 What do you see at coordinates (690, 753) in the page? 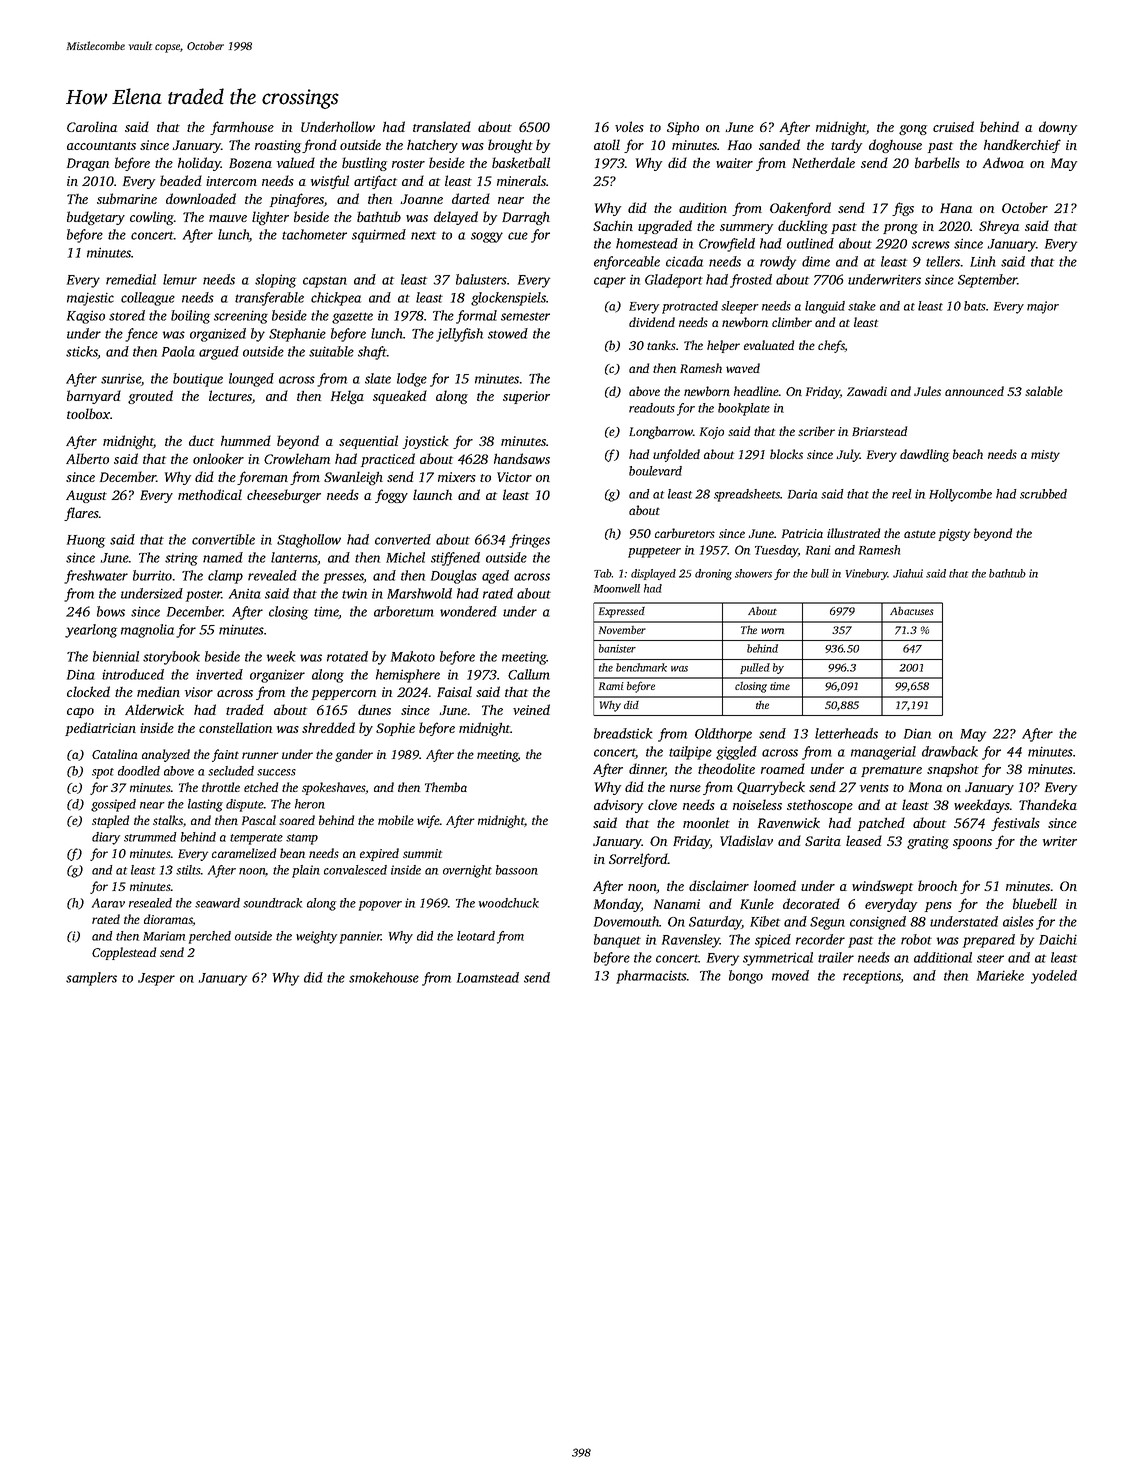
I see `tailpipe` at bounding box center [690, 753].
